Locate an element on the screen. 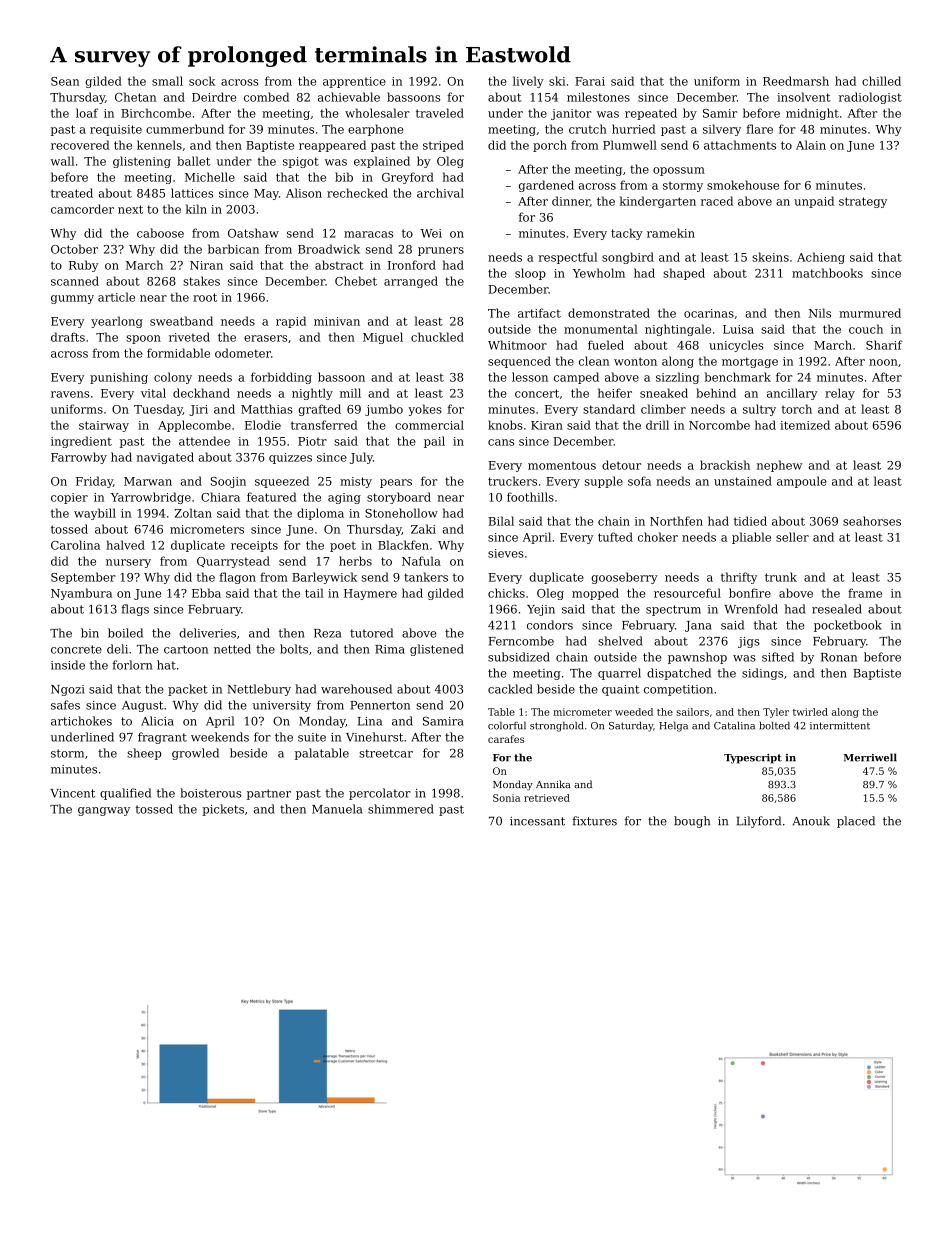 The width and height of the screenshot is (952, 1233). tail is located at coordinates (314, 593).
